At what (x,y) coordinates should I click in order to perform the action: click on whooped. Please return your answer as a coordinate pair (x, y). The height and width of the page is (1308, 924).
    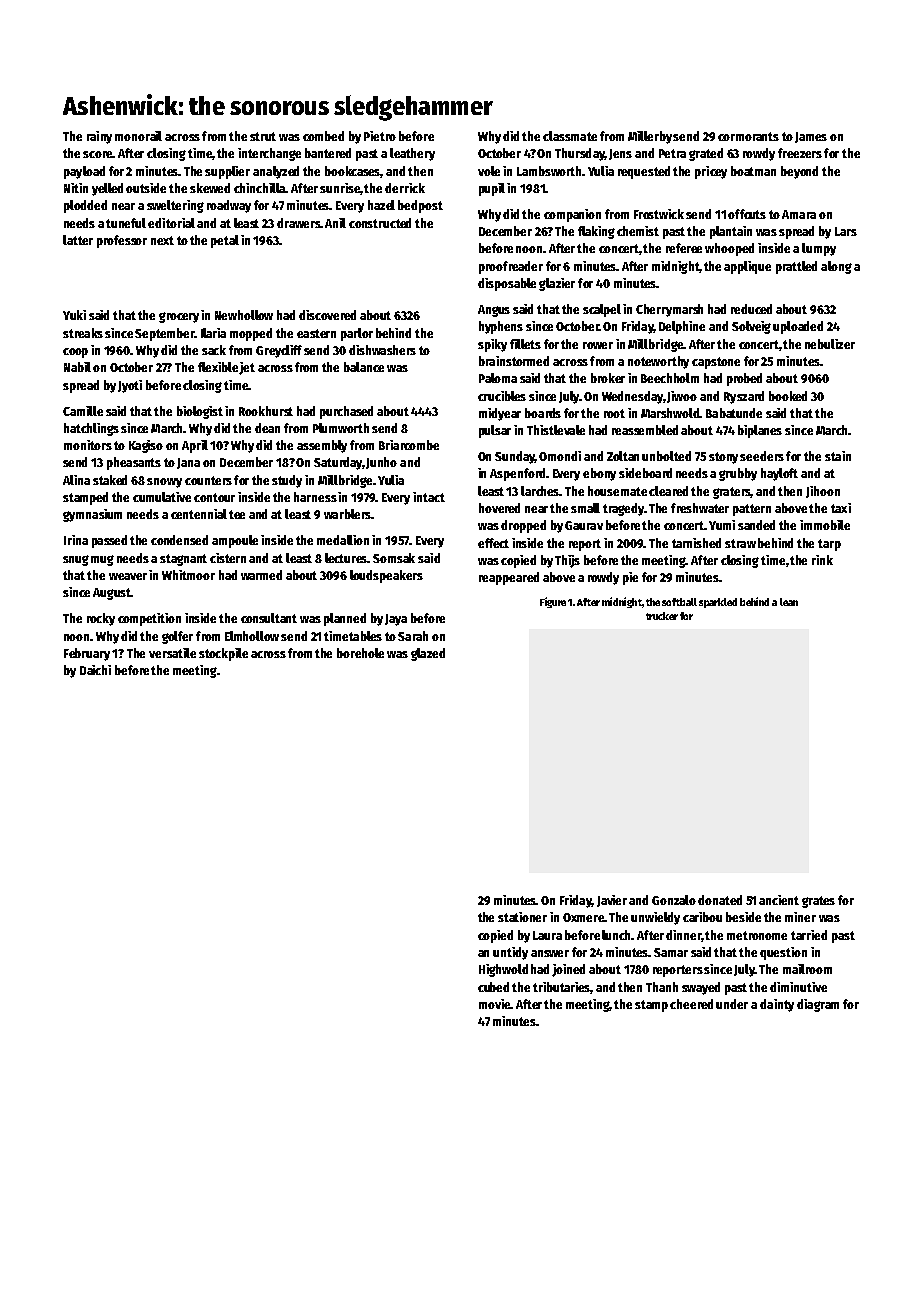
    Looking at the image, I should click on (729, 249).
